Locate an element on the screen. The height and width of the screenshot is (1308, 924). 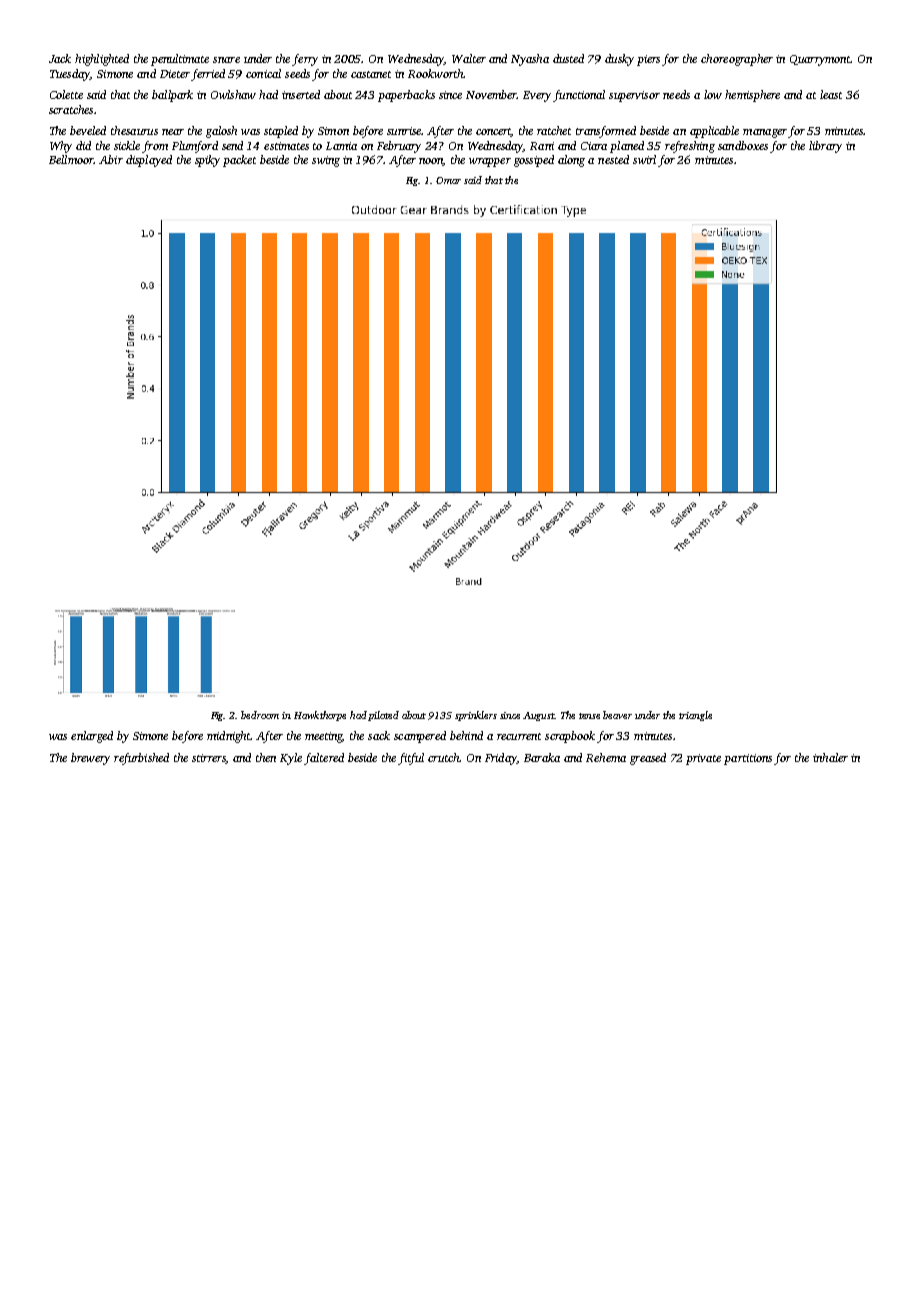
Bellmoor is located at coordinates (71, 159).
